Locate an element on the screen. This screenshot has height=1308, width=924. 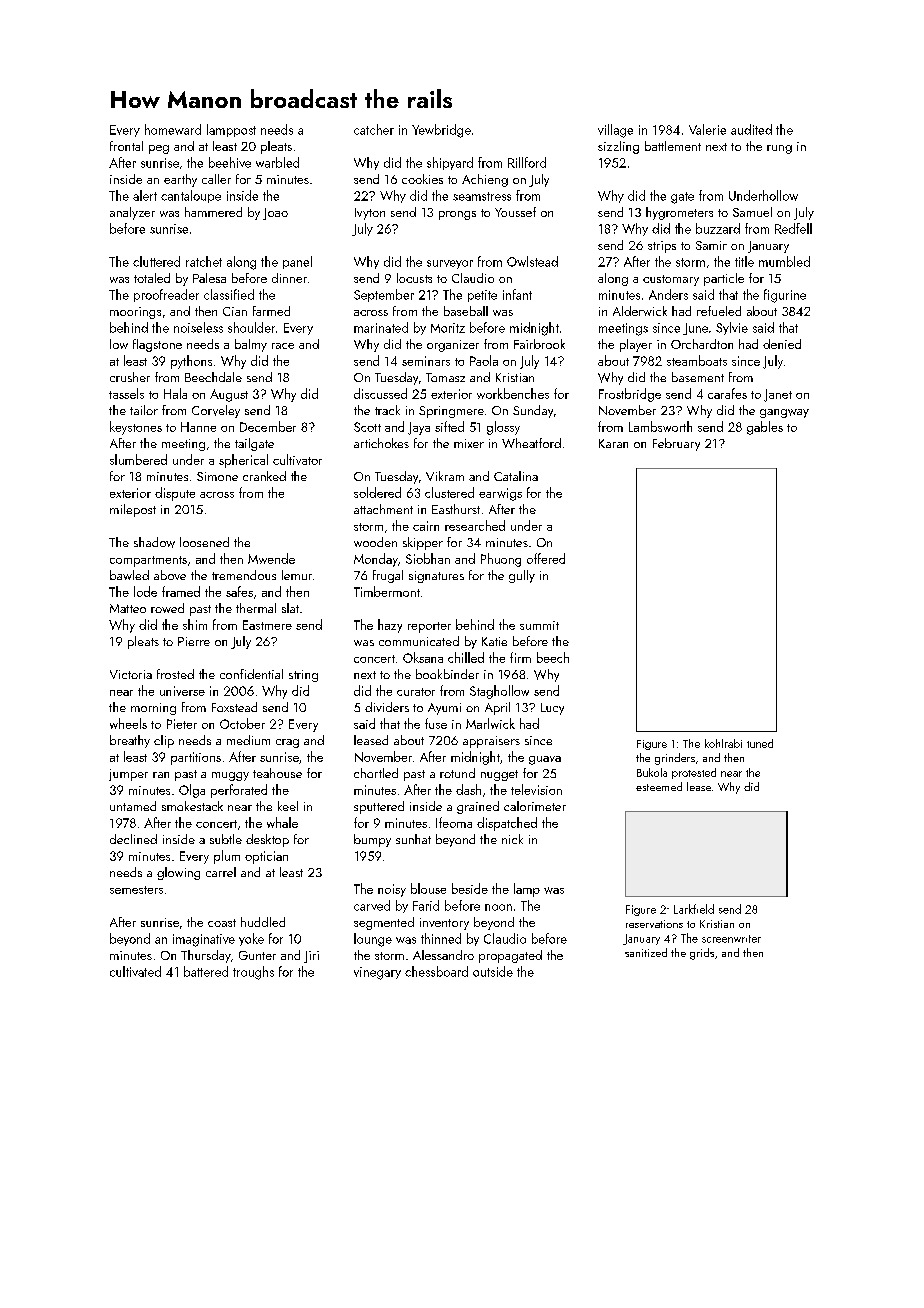
glowing is located at coordinates (178, 873).
